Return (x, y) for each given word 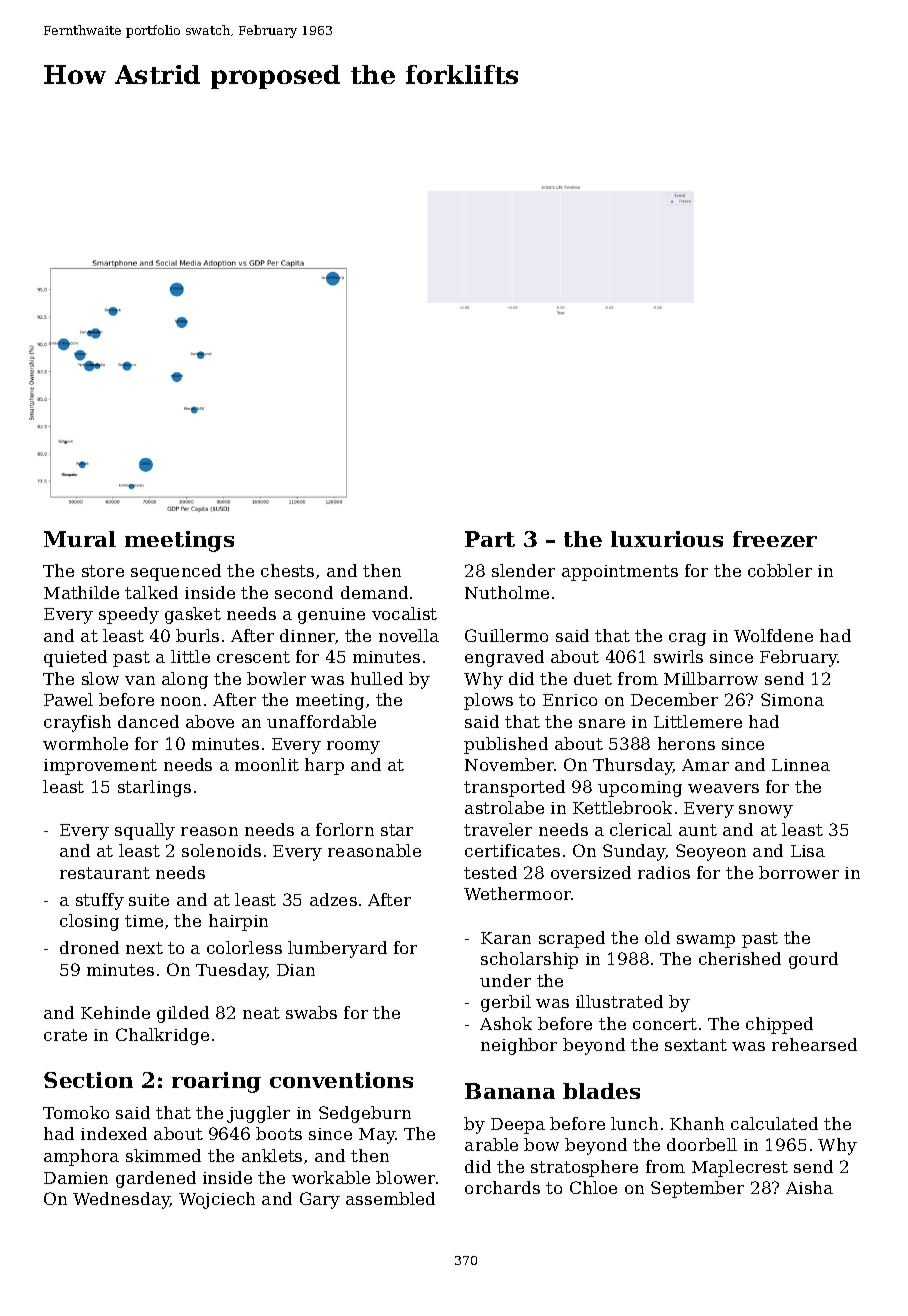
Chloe (593, 1187)
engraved (504, 658)
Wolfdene (773, 635)
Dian (296, 970)
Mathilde (81, 592)
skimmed (163, 1155)
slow (100, 678)
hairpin (238, 922)
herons (686, 743)
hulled (377, 678)
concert (665, 1024)
